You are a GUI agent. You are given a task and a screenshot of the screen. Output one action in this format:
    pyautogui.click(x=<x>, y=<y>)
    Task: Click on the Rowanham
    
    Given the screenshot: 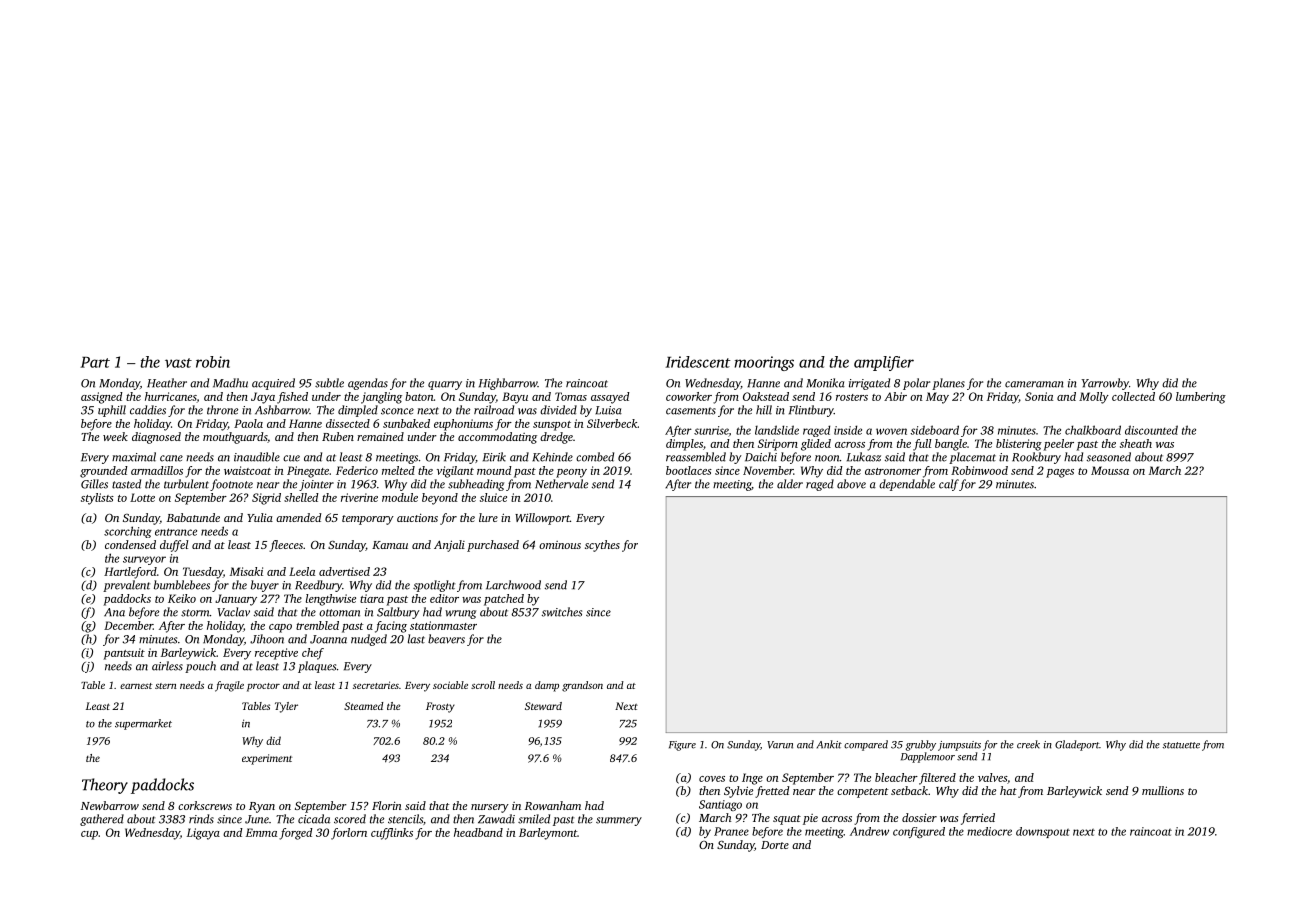 What is the action you would take?
    pyautogui.click(x=553, y=805)
